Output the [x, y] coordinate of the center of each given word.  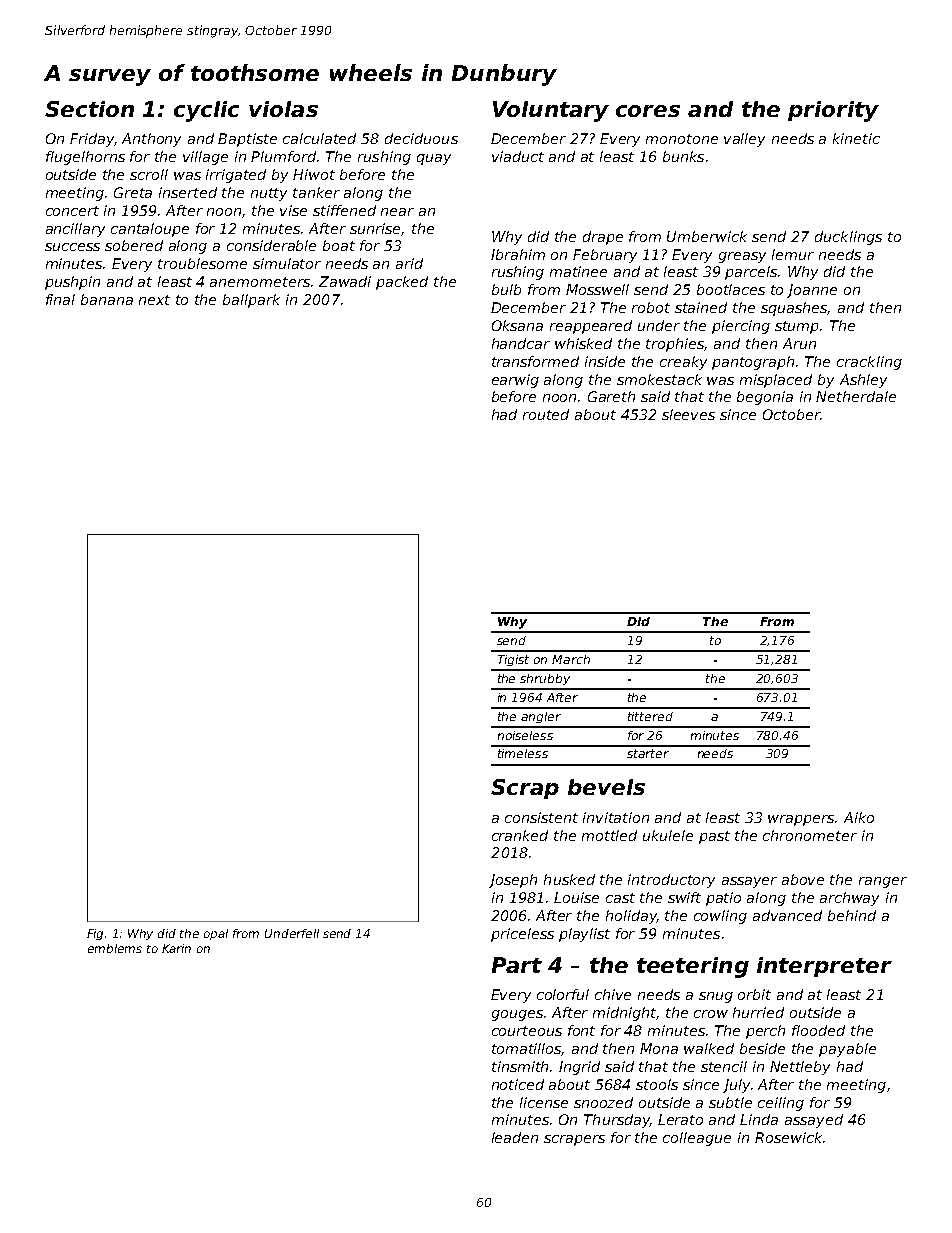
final [60, 299]
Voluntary [551, 111]
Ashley [863, 381]
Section [89, 109]
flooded [818, 1030]
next [154, 300]
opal [216, 934]
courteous [527, 1031]
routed [546, 414]
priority [833, 111]
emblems [115, 948]
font [581, 1030]
